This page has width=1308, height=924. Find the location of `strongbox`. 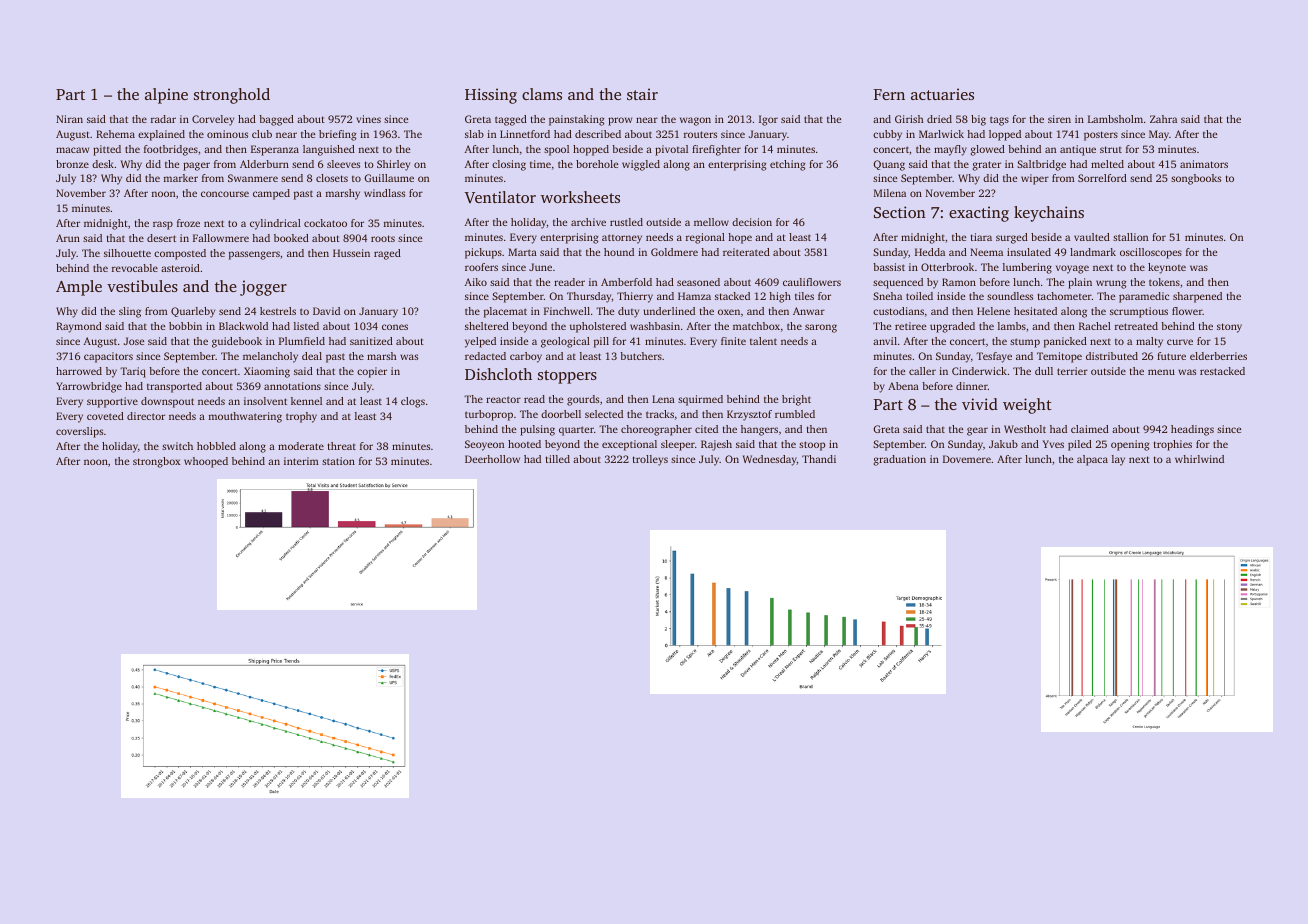

strongbox is located at coordinates (156, 462).
